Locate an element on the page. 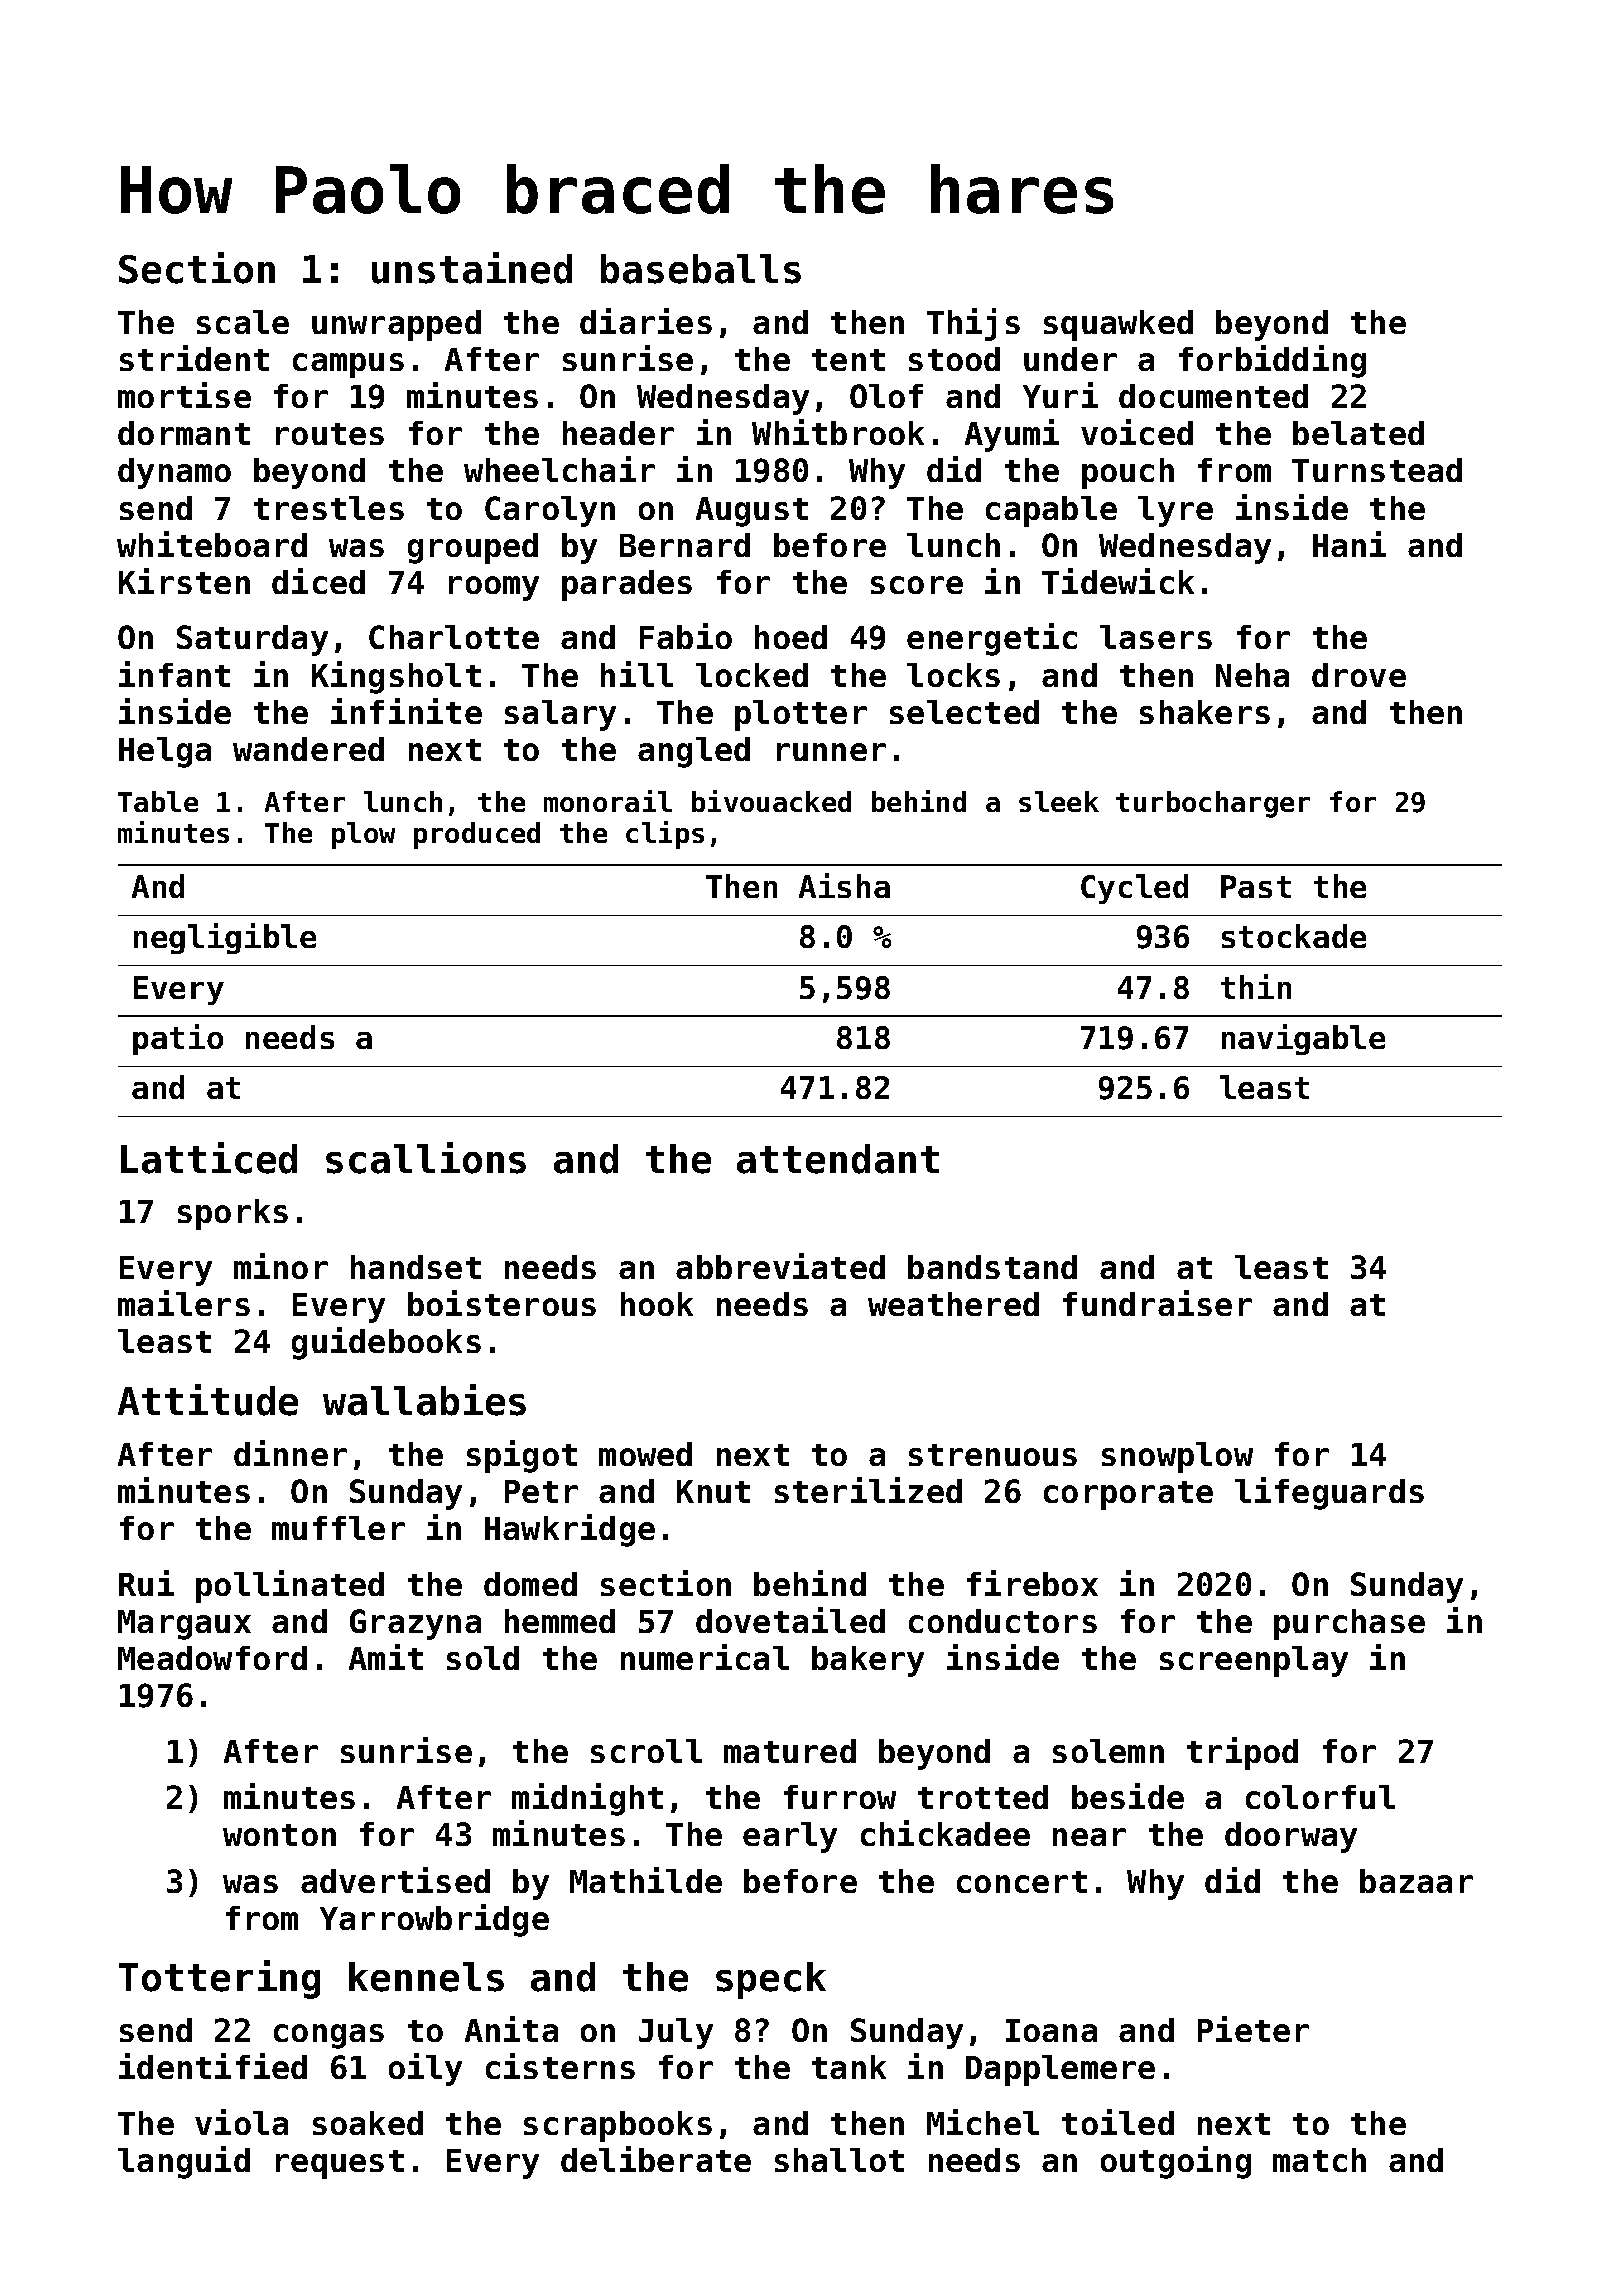 This page has height=2292, width=1620. numerical is located at coordinates (705, 1657).
